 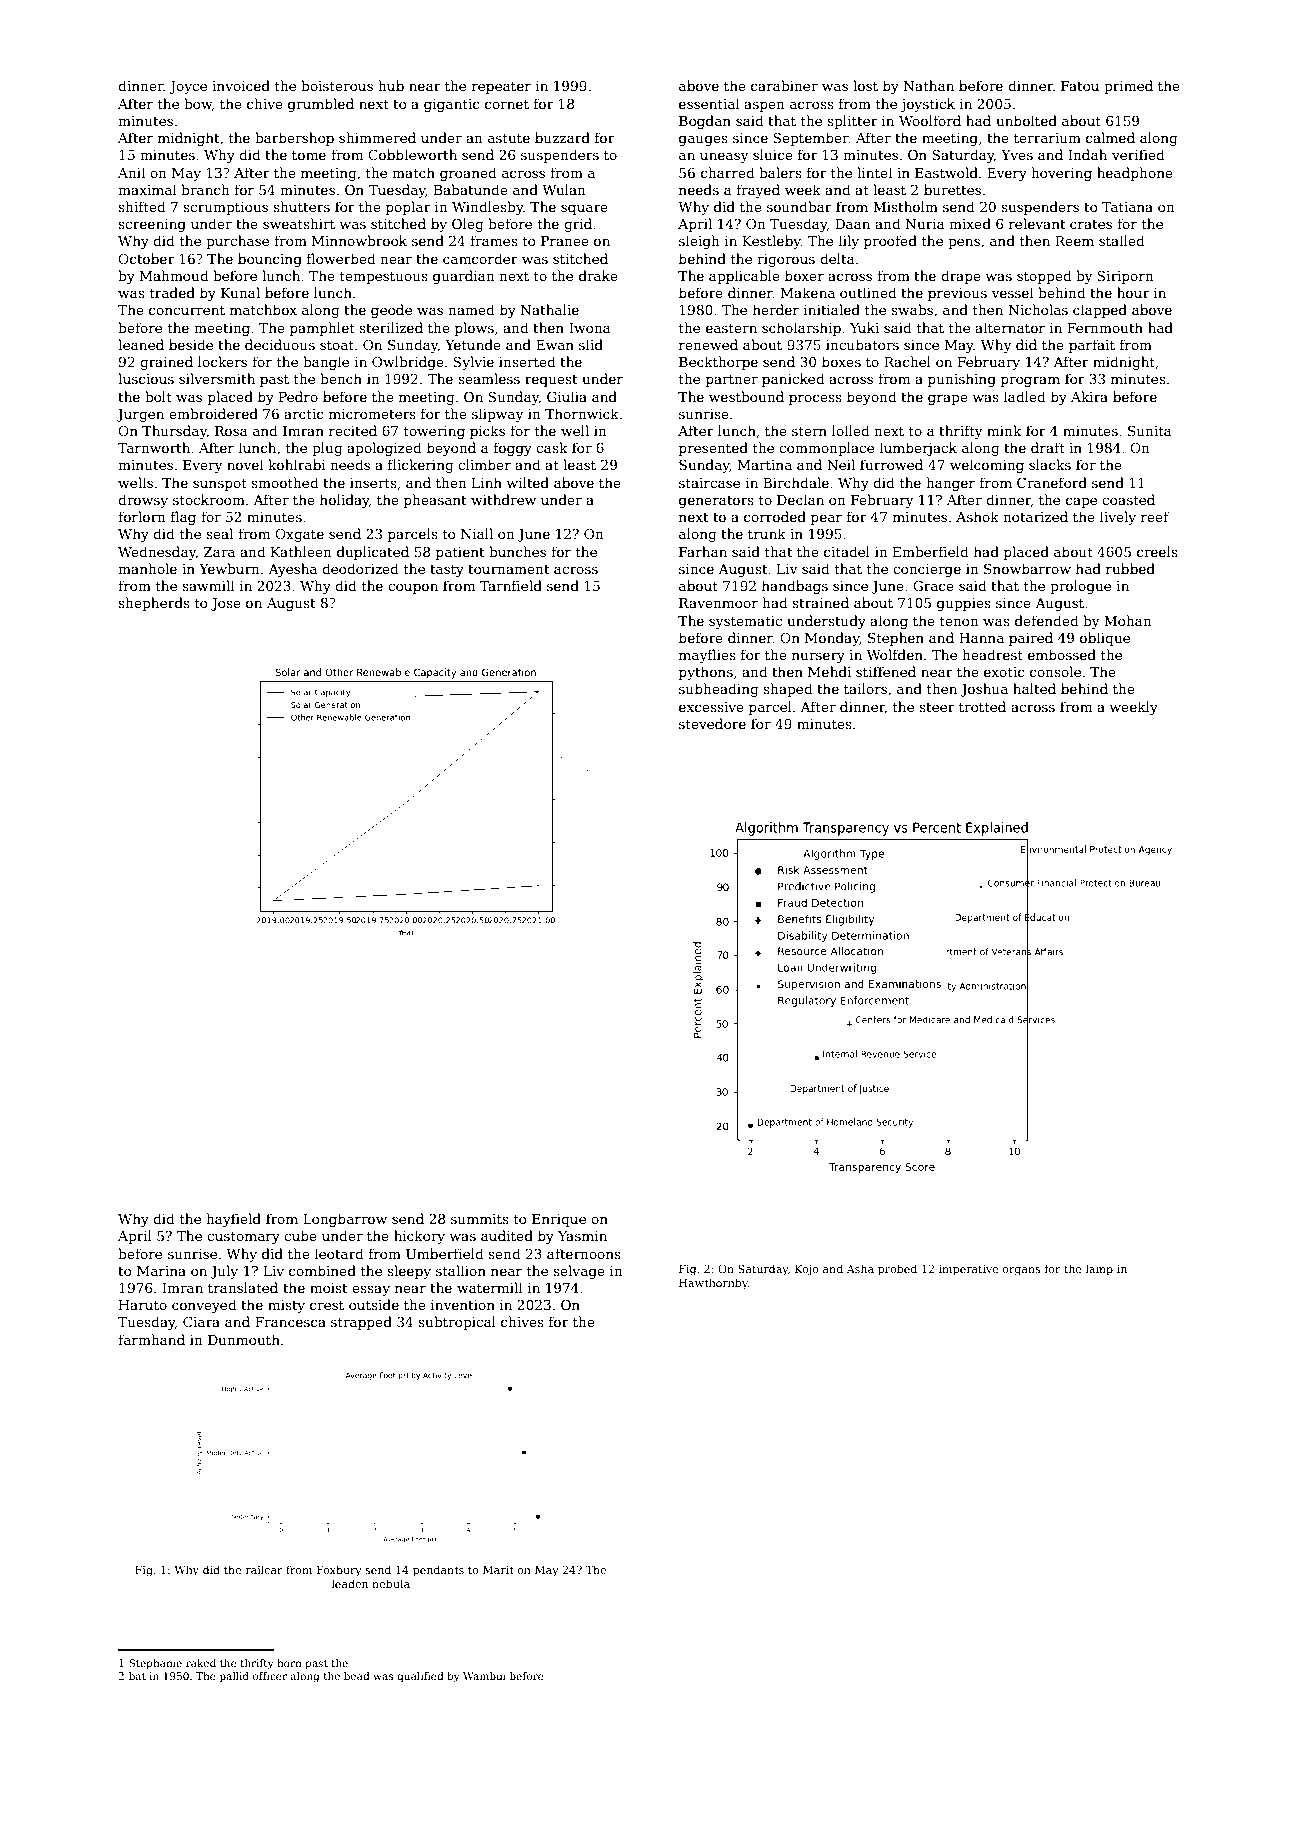 What do you see at coordinates (233, 1220) in the screenshot?
I see `hayfield` at bounding box center [233, 1220].
